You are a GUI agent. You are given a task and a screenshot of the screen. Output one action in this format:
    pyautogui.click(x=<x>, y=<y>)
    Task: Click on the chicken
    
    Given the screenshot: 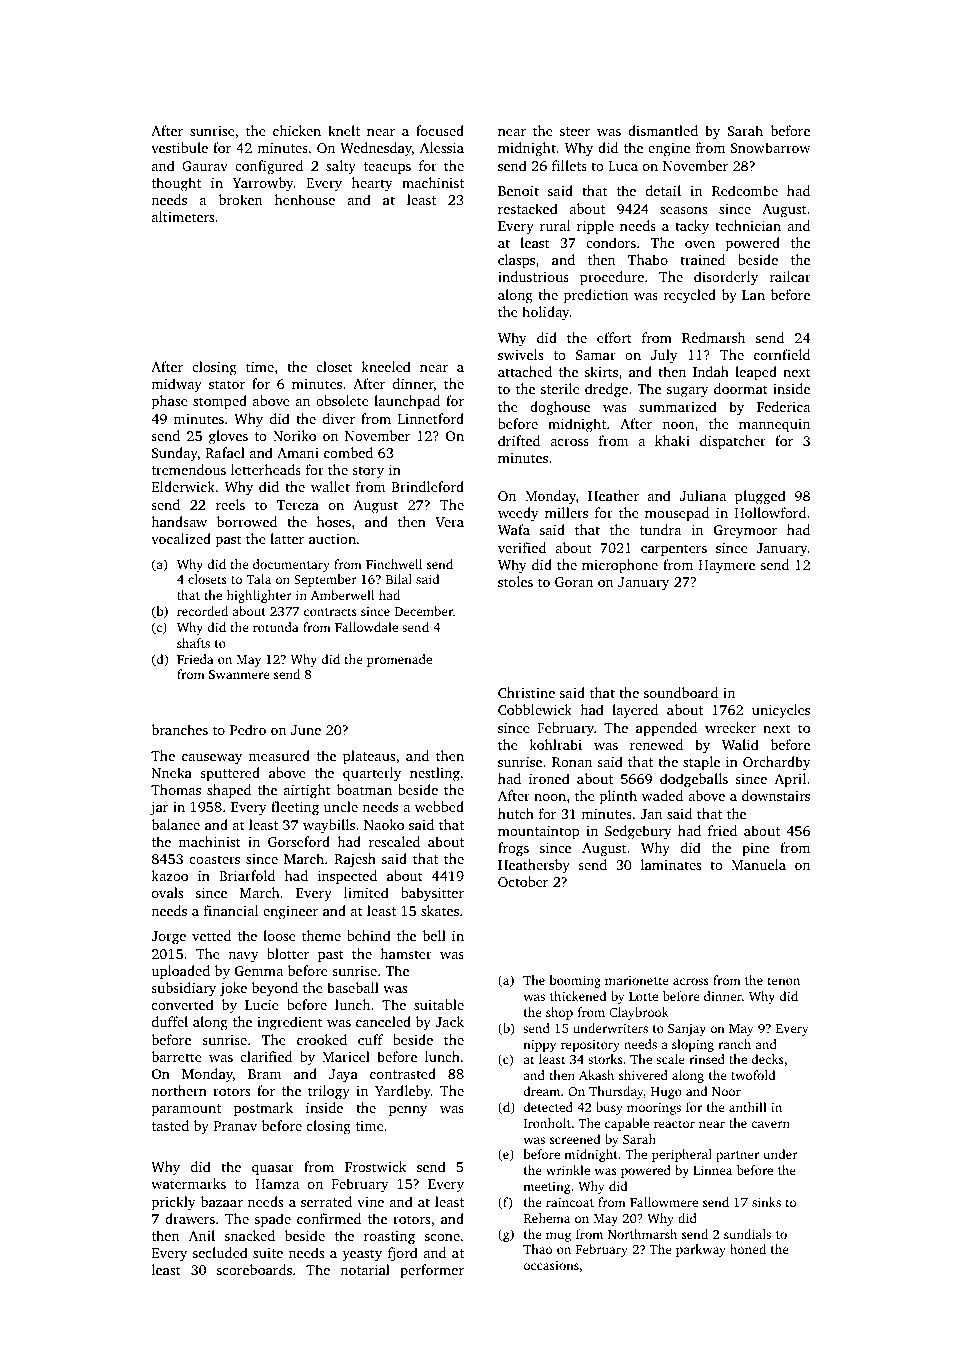 What is the action you would take?
    pyautogui.click(x=297, y=130)
